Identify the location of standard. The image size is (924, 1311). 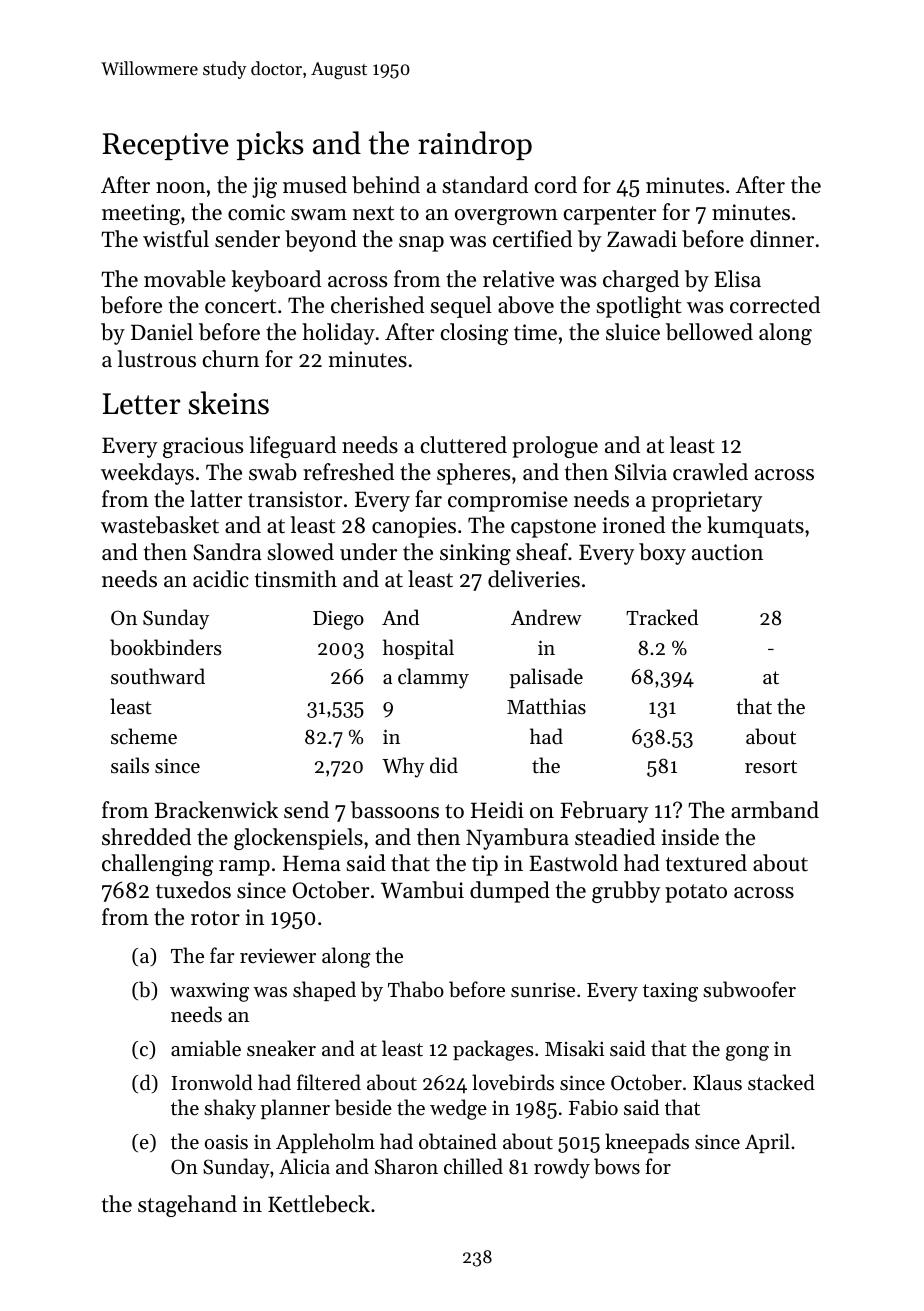
(485, 185).
